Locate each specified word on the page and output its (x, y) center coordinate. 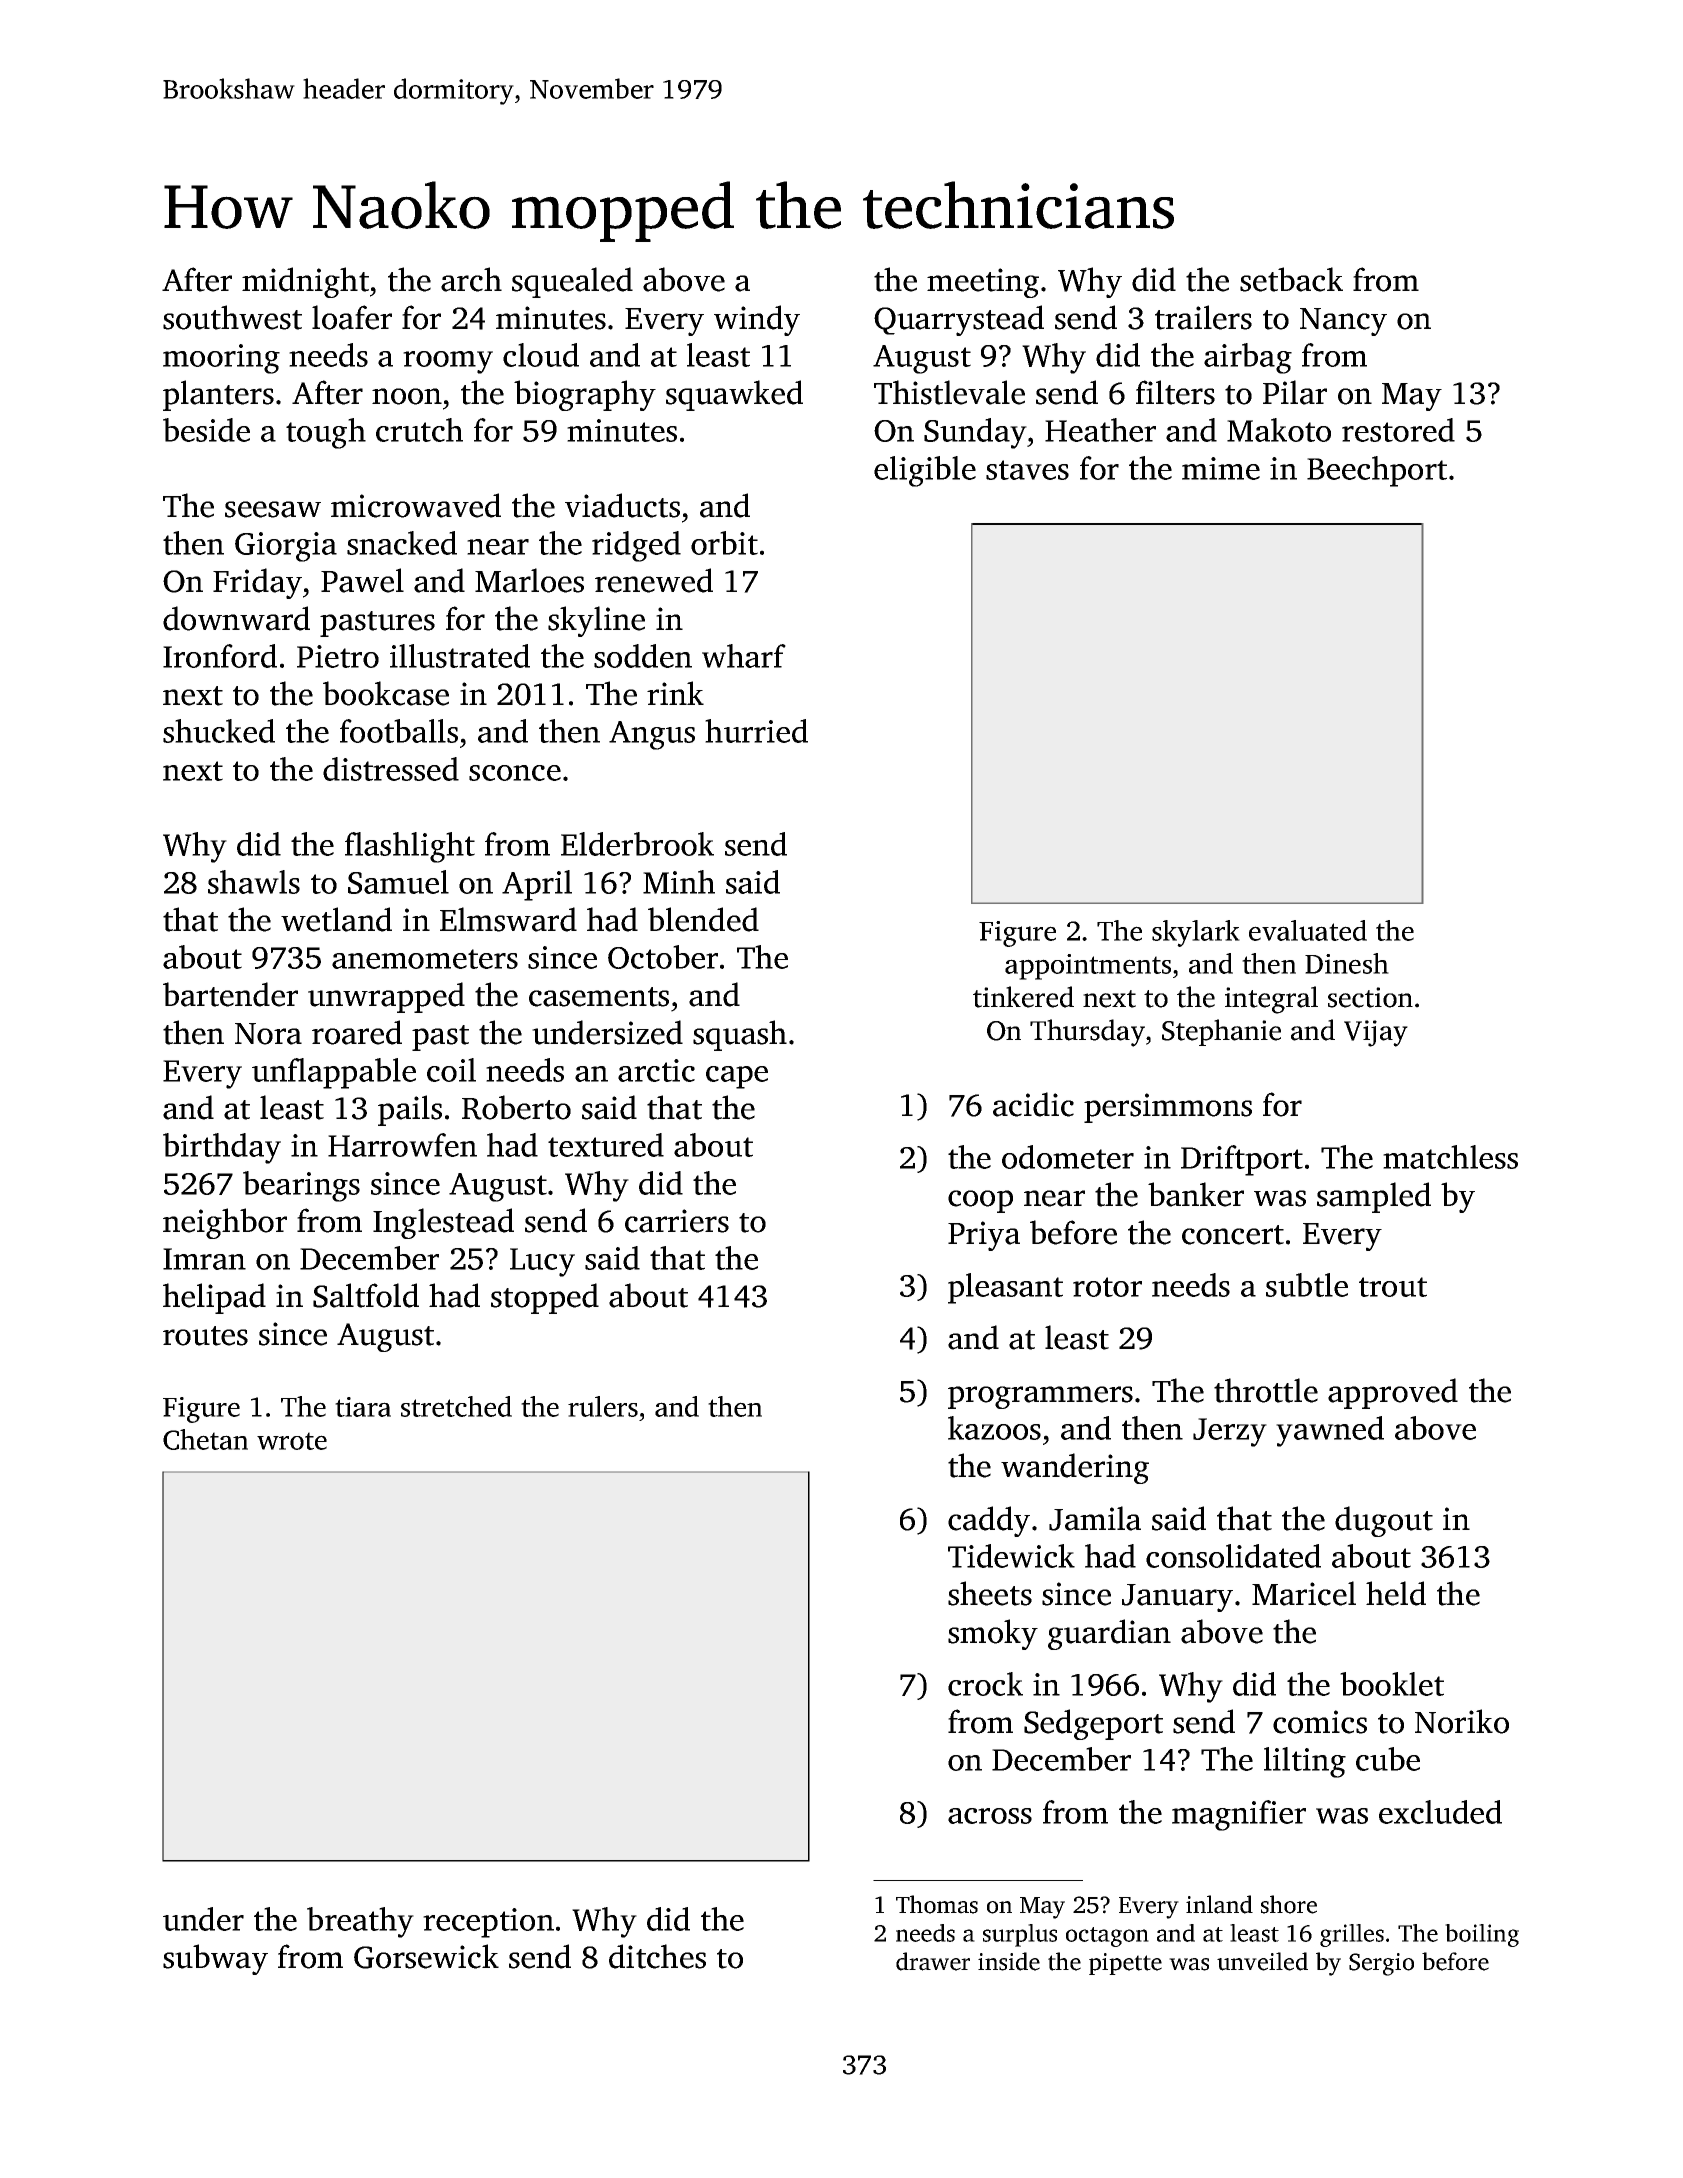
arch (471, 279)
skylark (1196, 933)
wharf (744, 656)
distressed (391, 769)
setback (1291, 279)
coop (980, 1201)
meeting (983, 283)
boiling (1482, 1935)
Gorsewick (426, 1956)
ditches (657, 1956)
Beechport (1377, 471)
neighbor (225, 1223)
